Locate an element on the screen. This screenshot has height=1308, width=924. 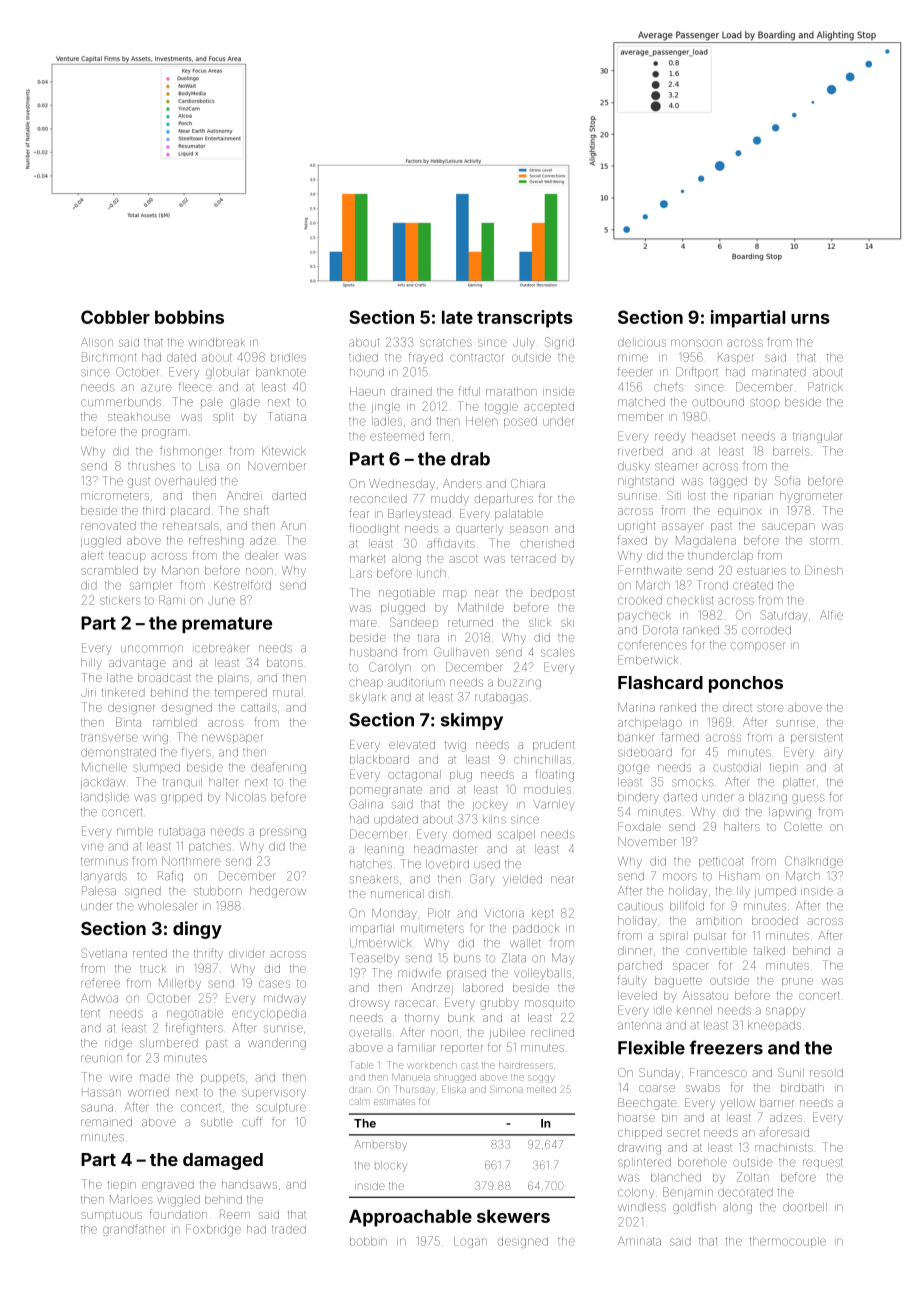
traded is located at coordinates (289, 1229).
